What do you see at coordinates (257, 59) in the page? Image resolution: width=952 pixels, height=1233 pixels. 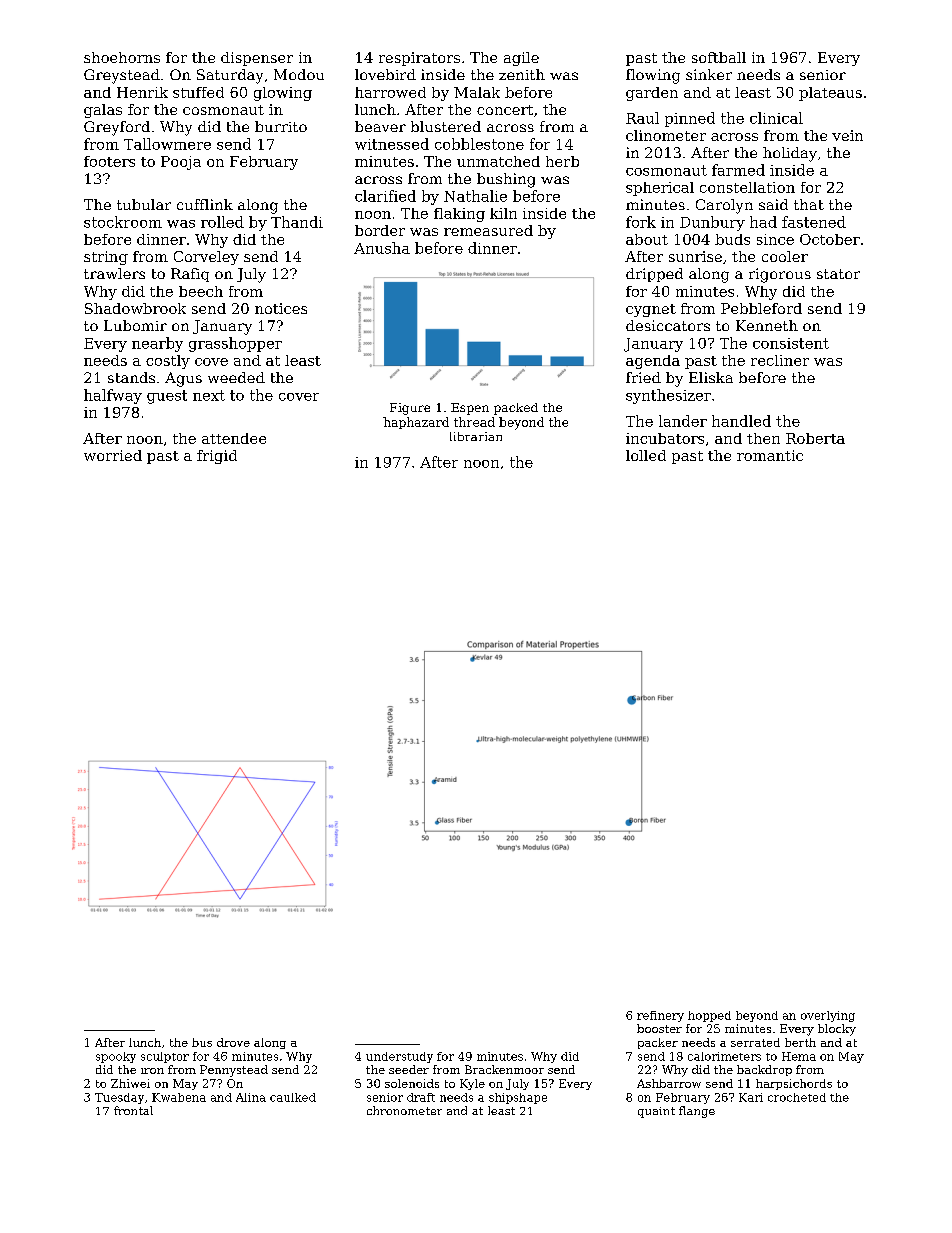 I see `dispenser` at bounding box center [257, 59].
